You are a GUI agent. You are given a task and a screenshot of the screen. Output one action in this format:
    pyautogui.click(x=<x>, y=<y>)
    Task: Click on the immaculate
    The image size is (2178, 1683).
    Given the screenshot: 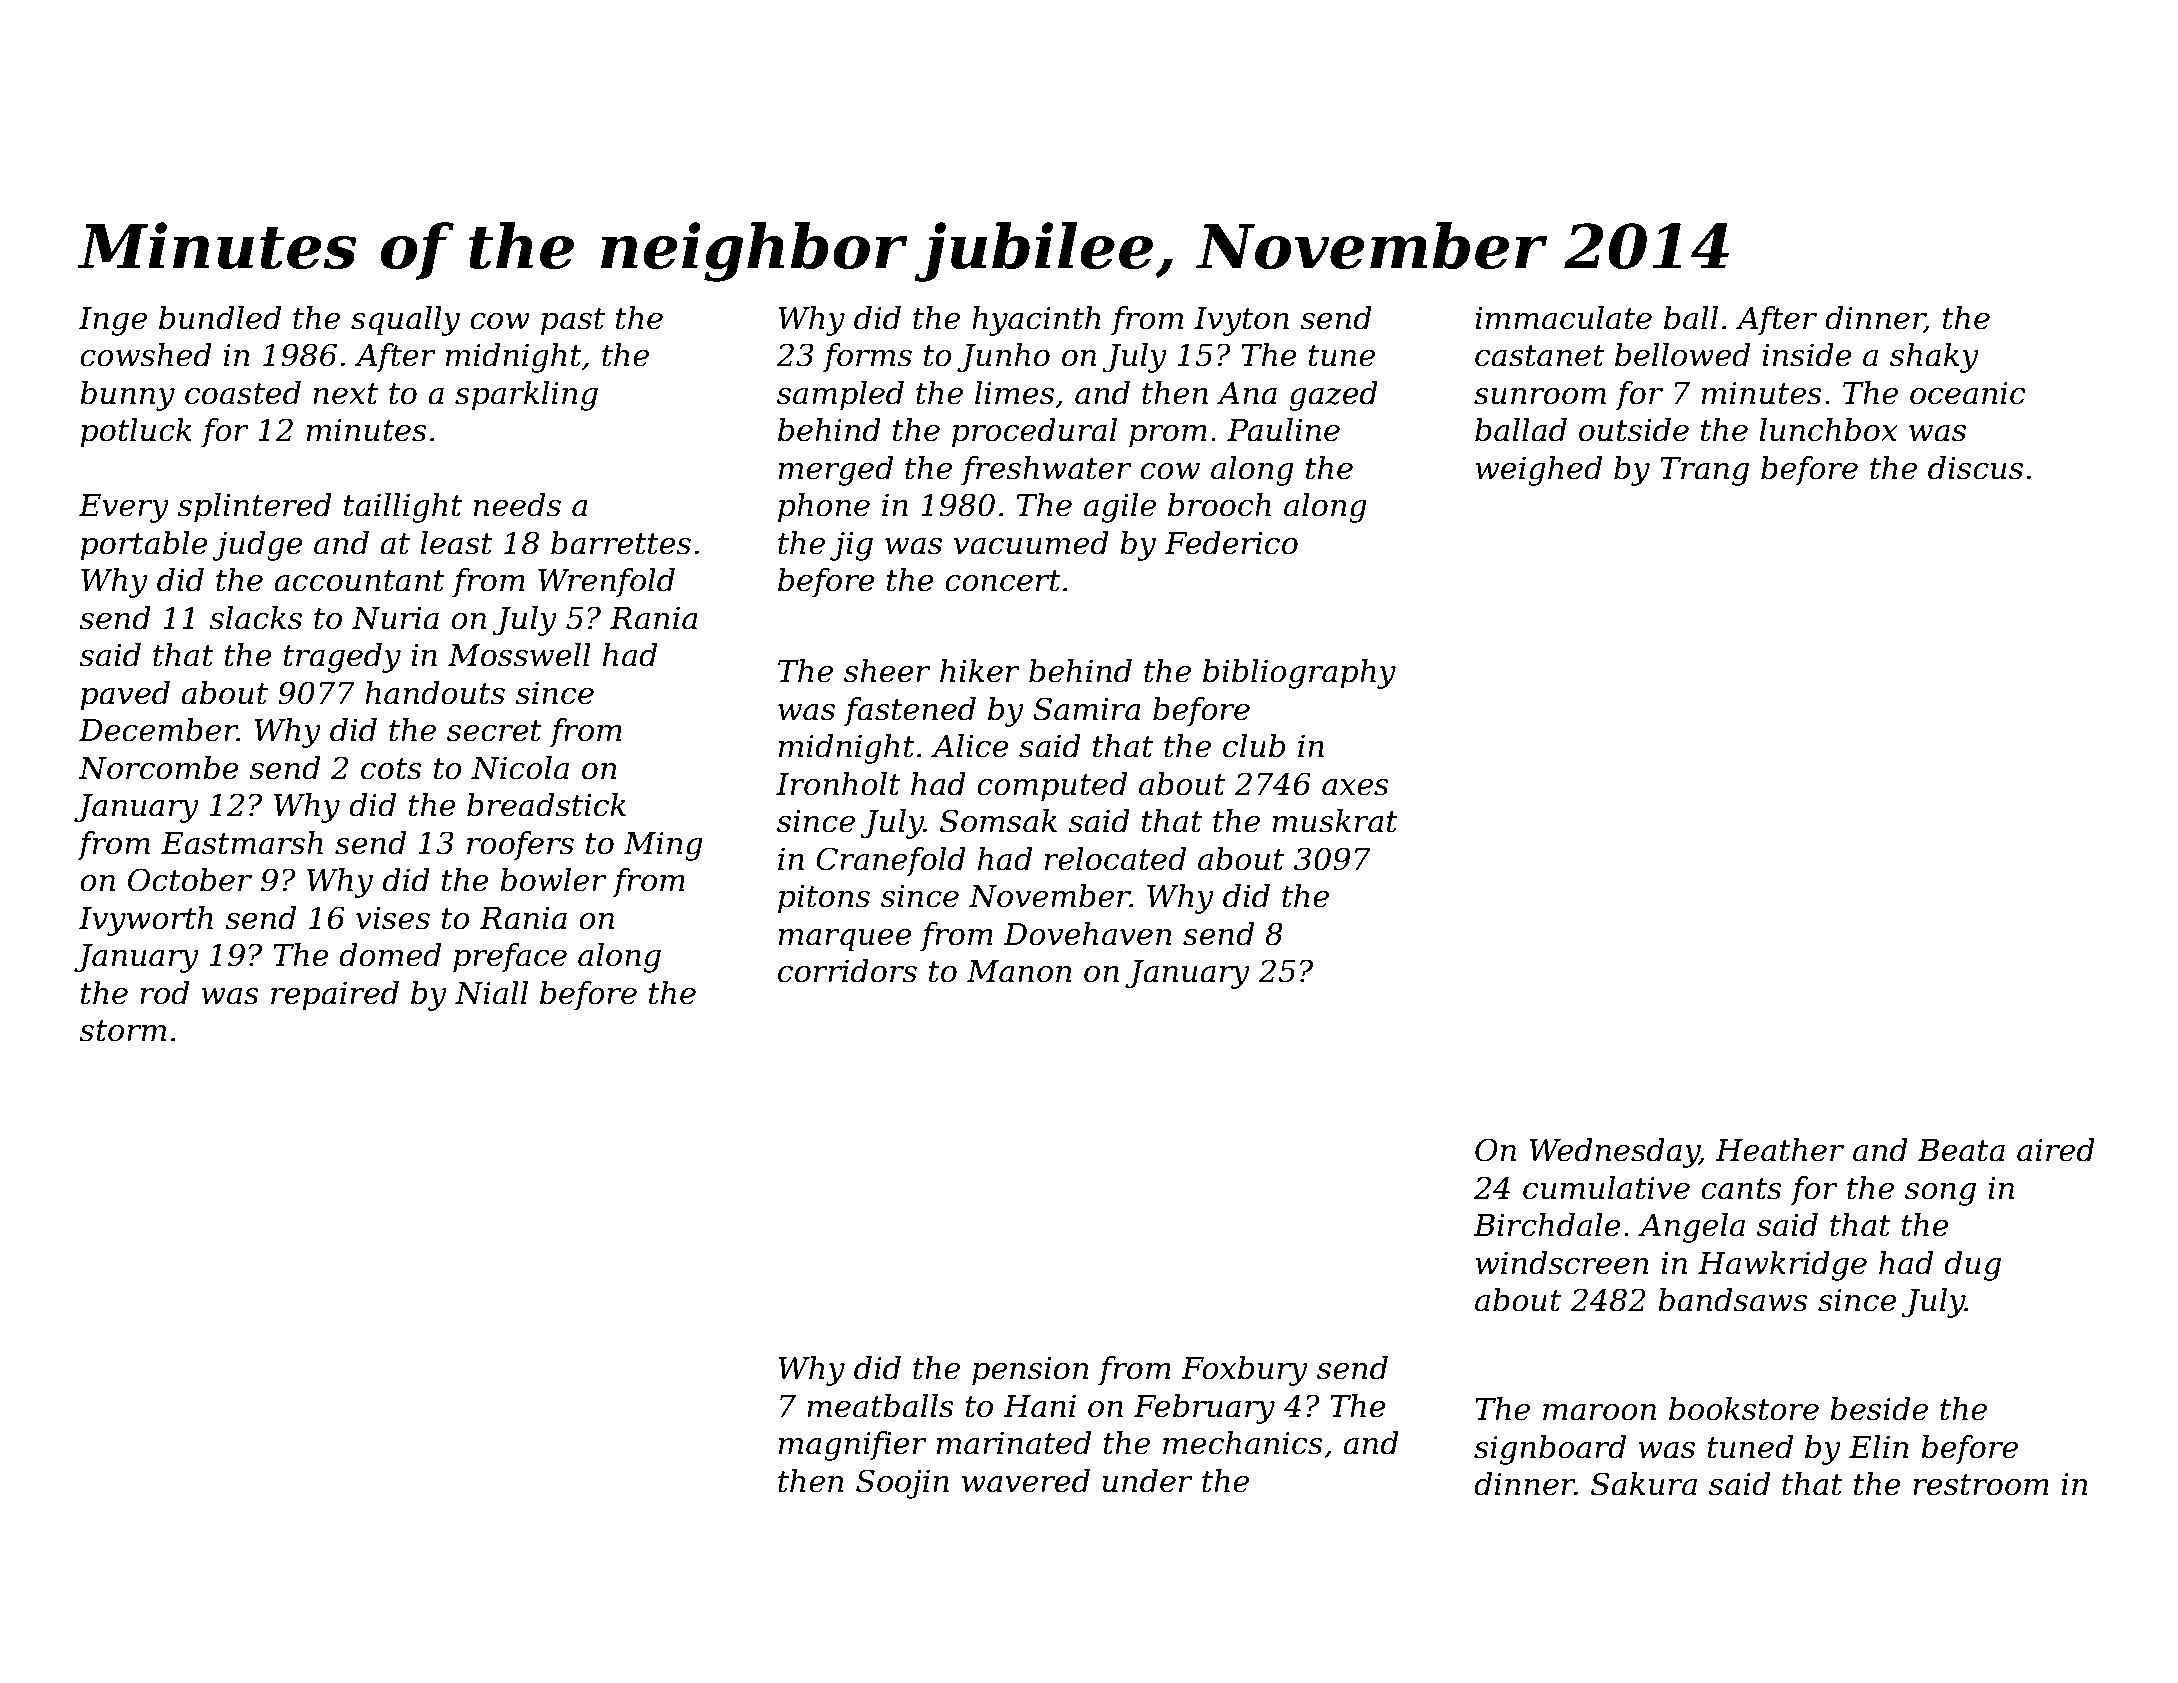 What is the action you would take?
    pyautogui.click(x=1563, y=318)
